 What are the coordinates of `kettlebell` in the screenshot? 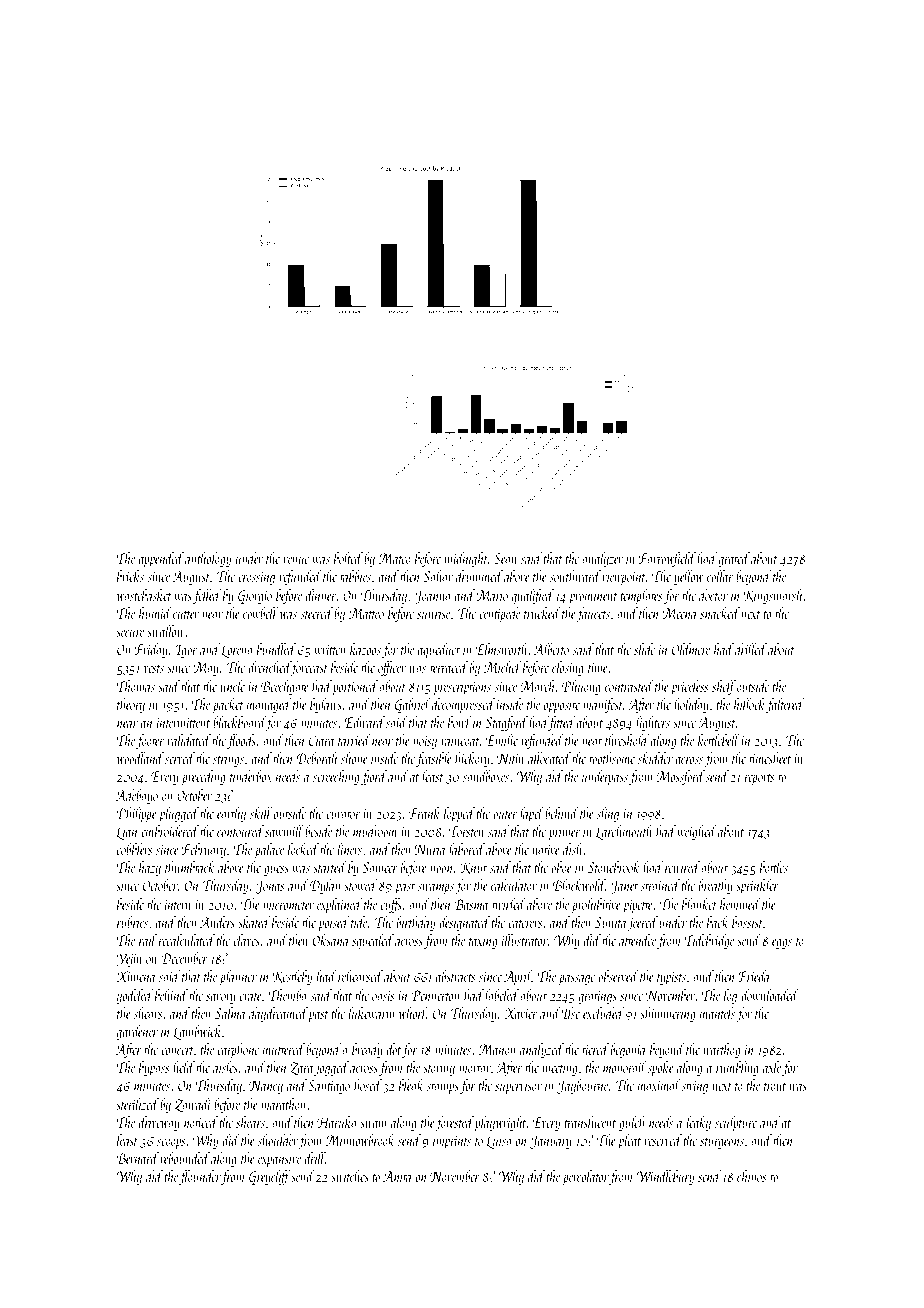 It's located at (719, 740).
